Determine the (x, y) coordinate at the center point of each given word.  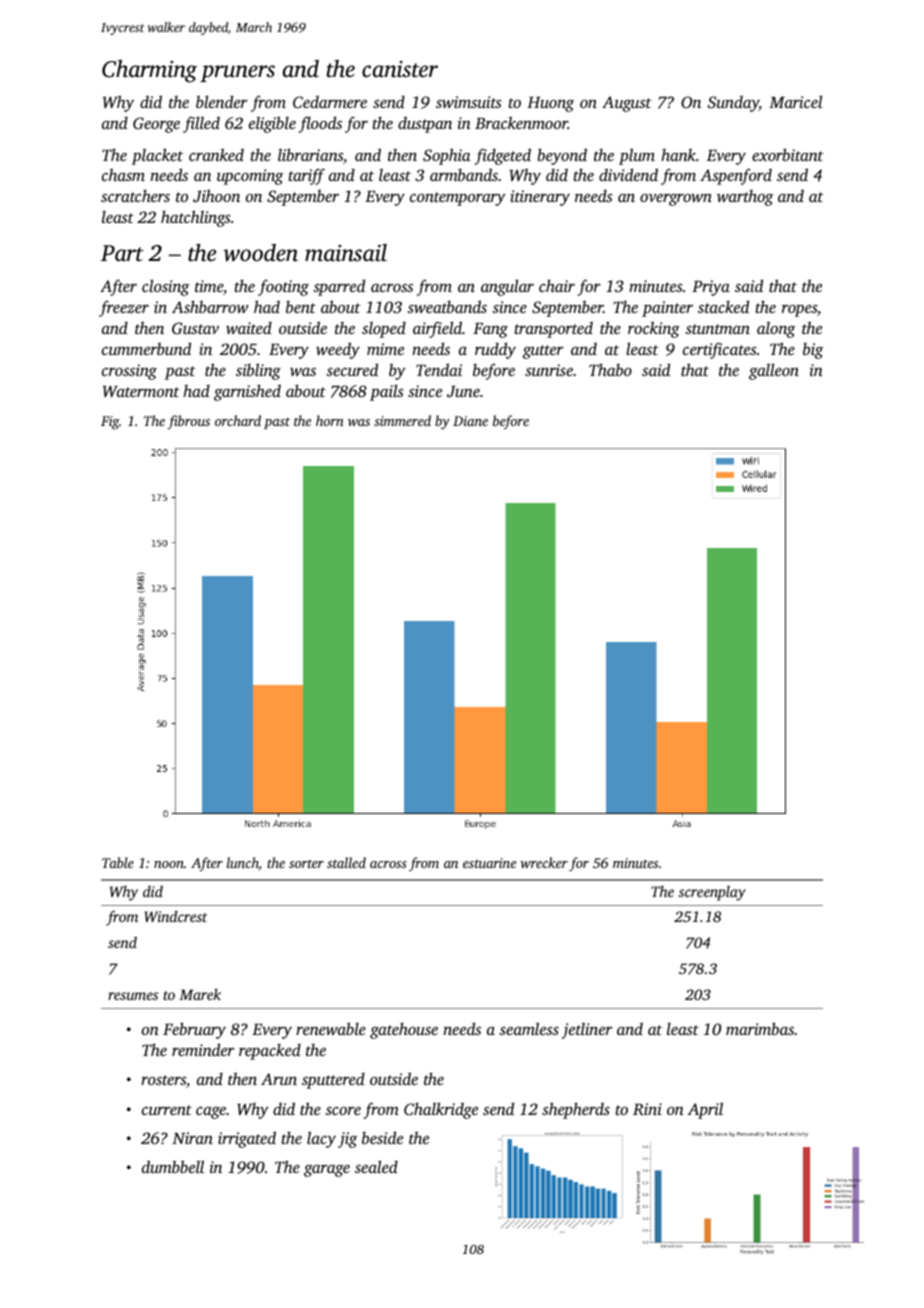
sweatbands (447, 306)
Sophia (447, 156)
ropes (799, 311)
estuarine (489, 863)
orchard (238, 420)
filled (201, 124)
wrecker (544, 862)
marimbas (760, 1028)
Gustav (195, 328)
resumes (133, 996)
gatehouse (404, 1030)
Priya (711, 288)
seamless (529, 1028)
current (167, 1110)
